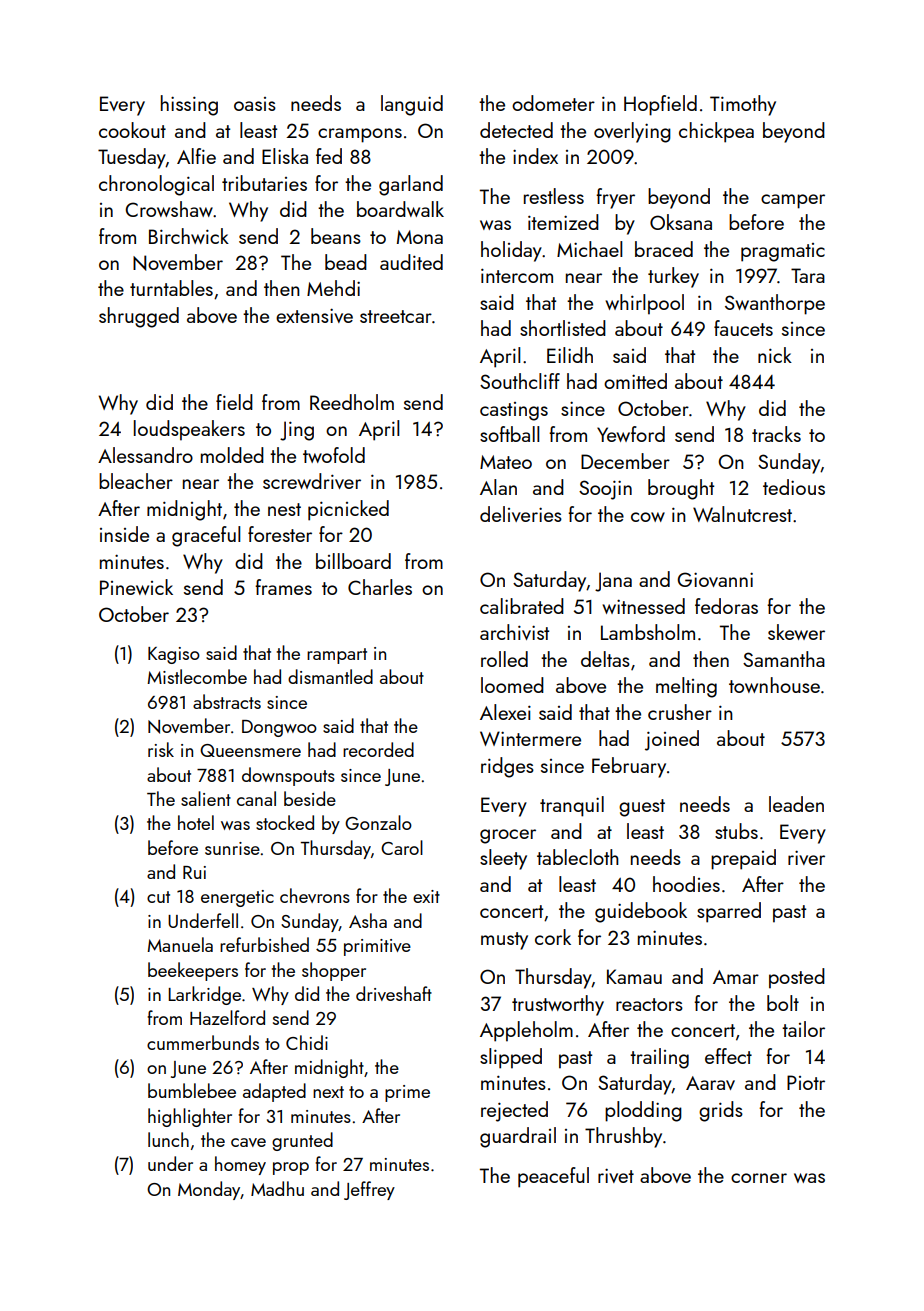 The height and width of the image is (1311, 924). Describe the element at coordinates (192, 1090) in the image. I see `bumblebee` at that location.
